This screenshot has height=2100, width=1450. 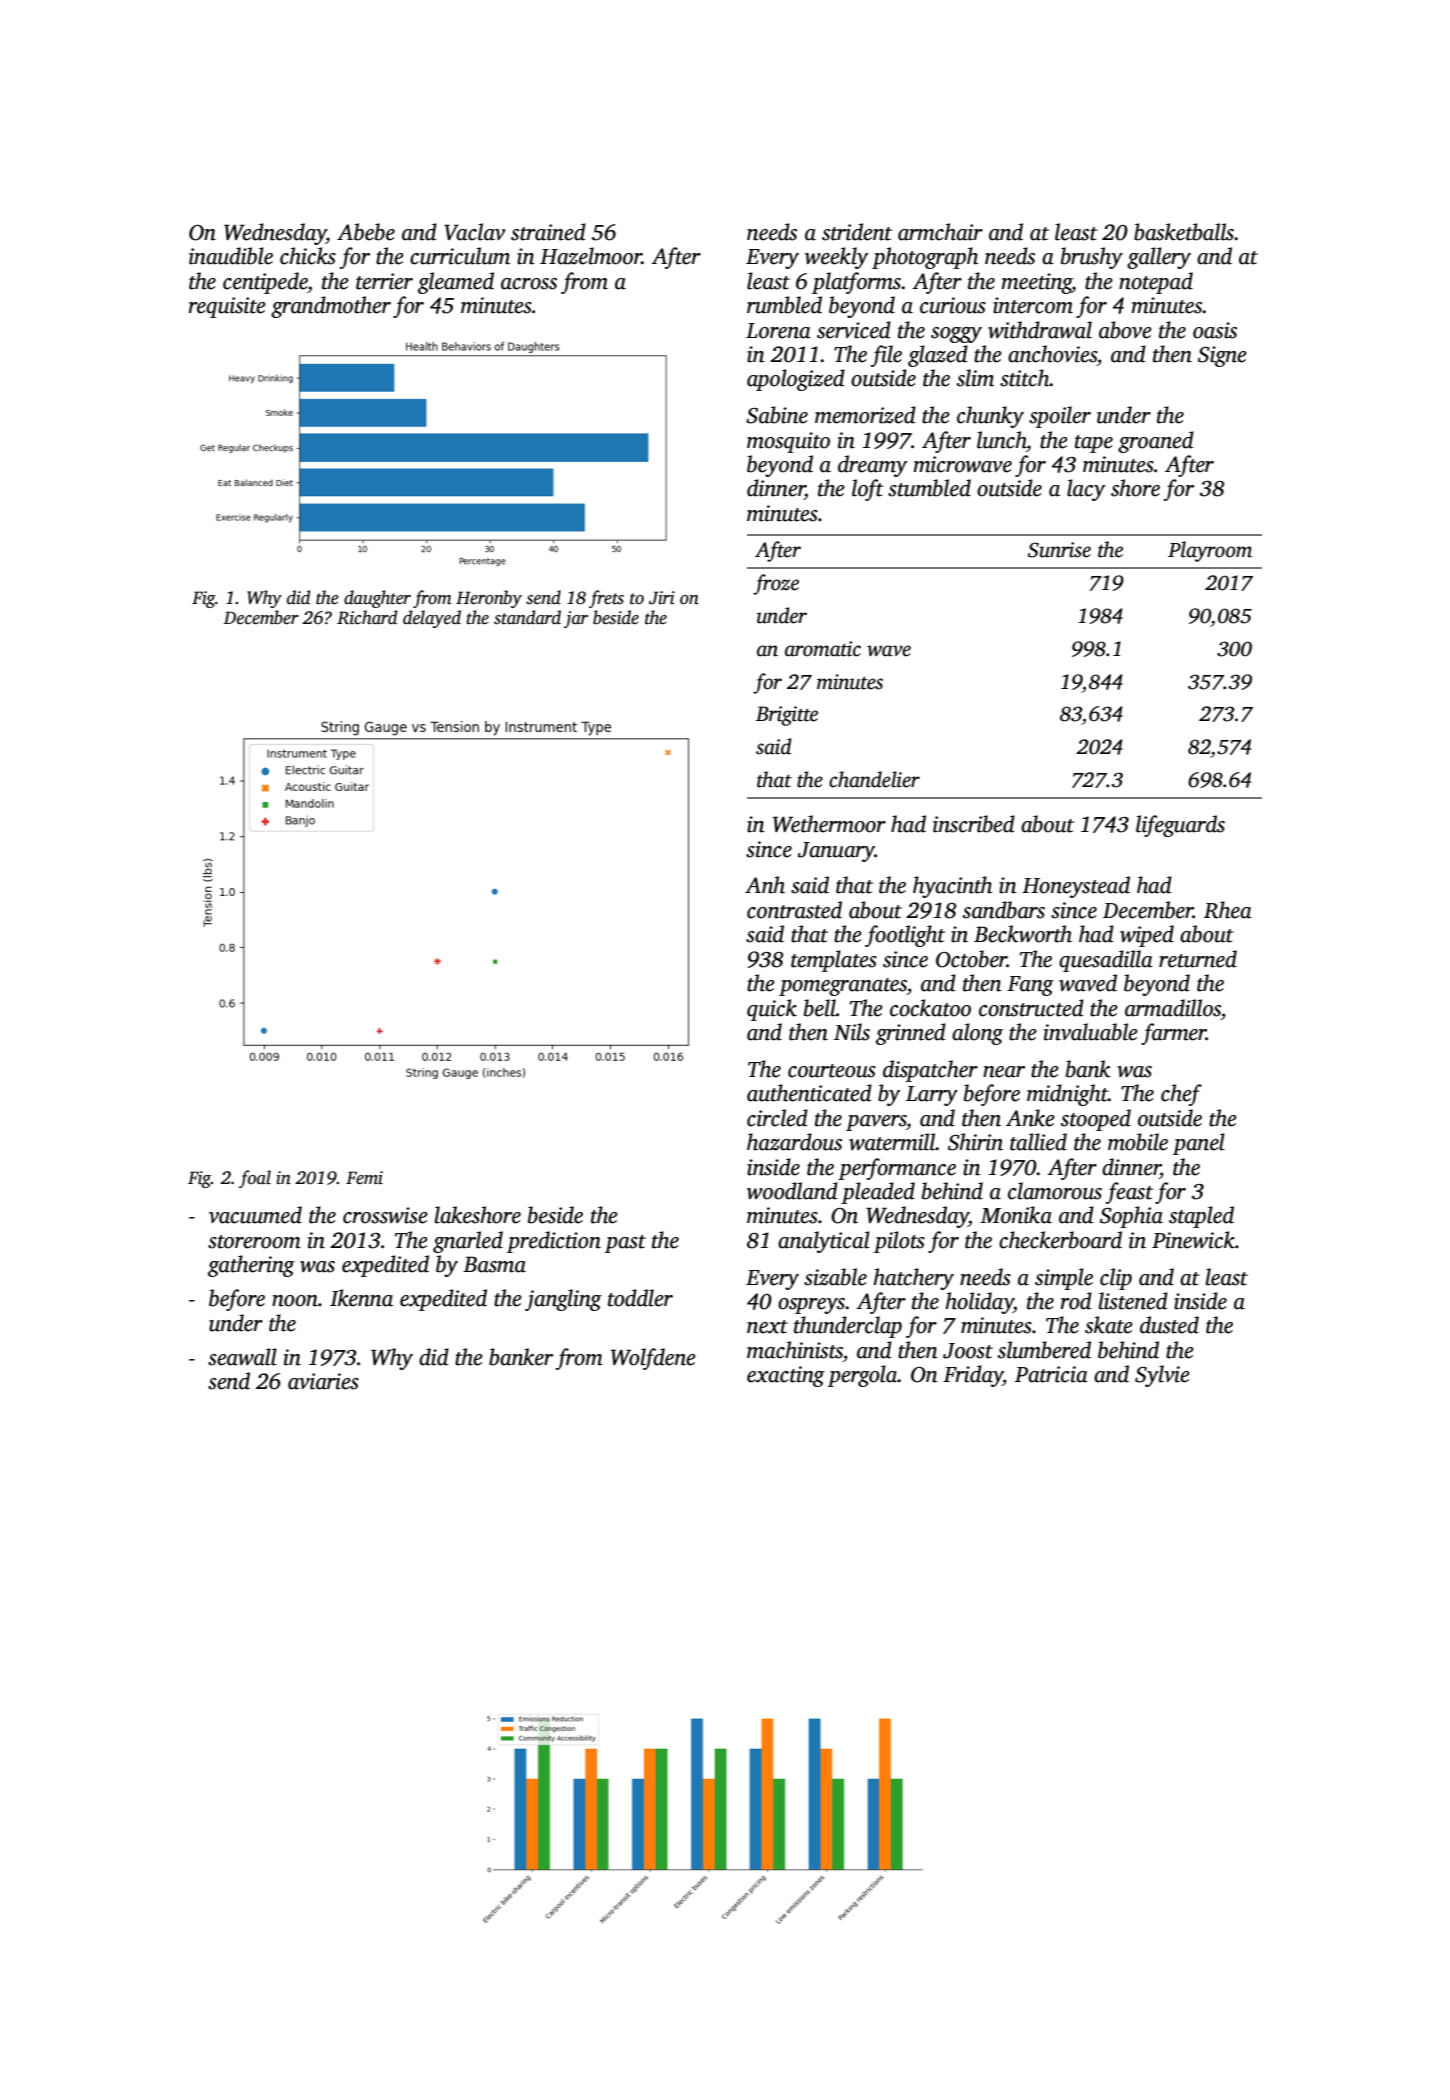 What do you see at coordinates (1067, 1095) in the screenshot?
I see `midnight` at bounding box center [1067, 1095].
